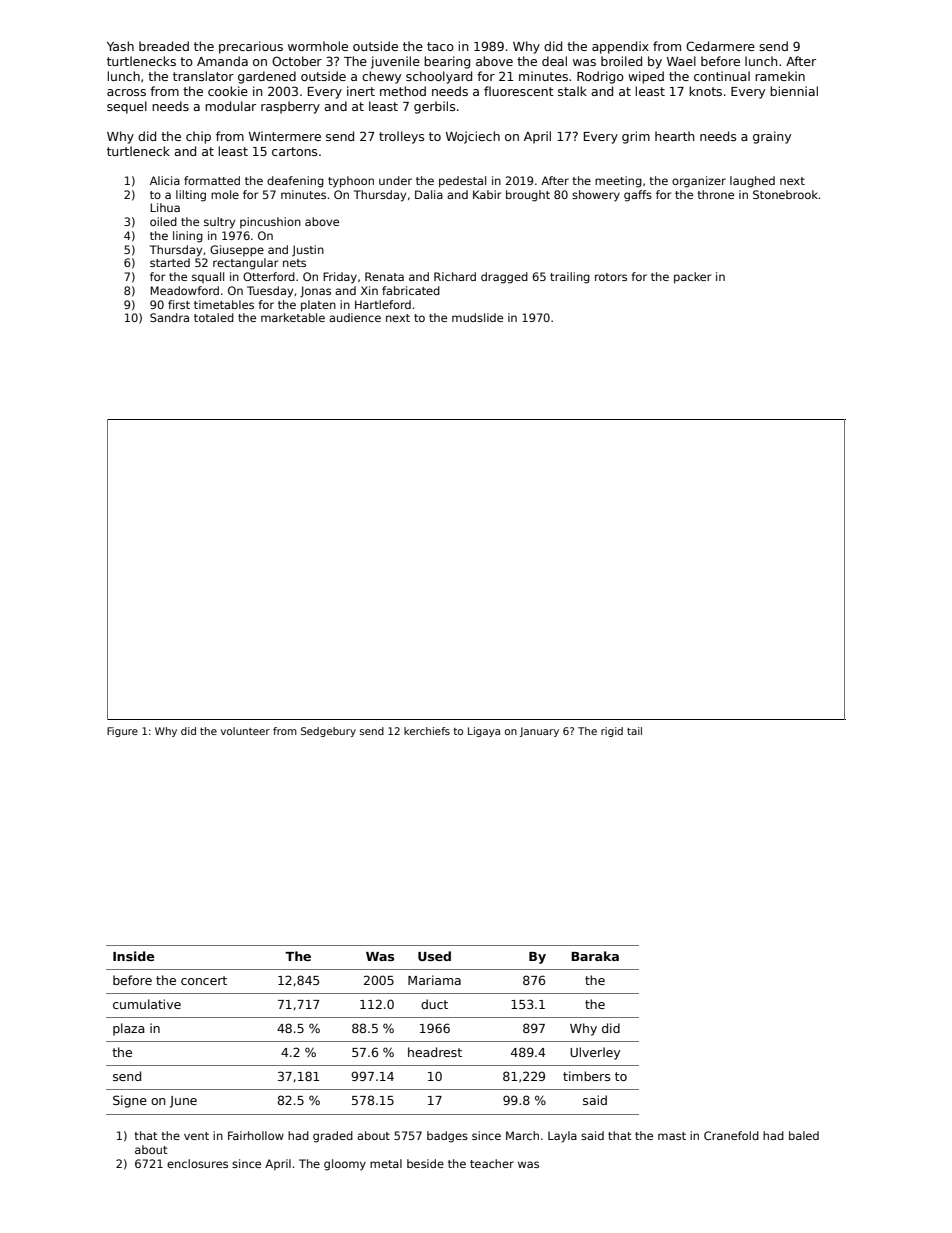 Image resolution: width=952 pixels, height=1233 pixels. What do you see at coordinates (355, 317) in the screenshot?
I see `audience` at bounding box center [355, 317].
